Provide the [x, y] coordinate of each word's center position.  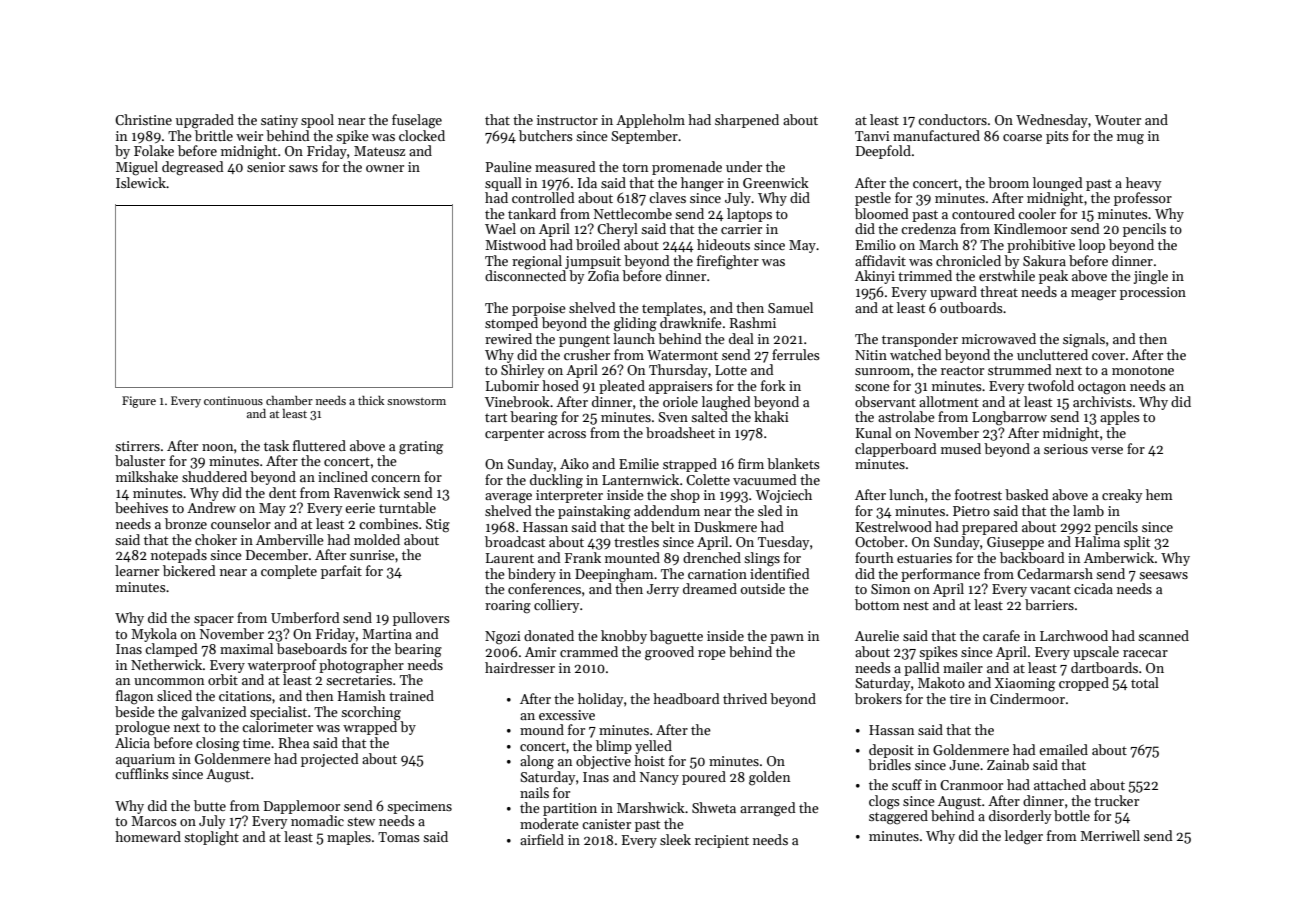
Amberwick [1119, 557]
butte [210, 805]
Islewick [141, 182]
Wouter [1118, 120]
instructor [567, 120]
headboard [686, 698]
